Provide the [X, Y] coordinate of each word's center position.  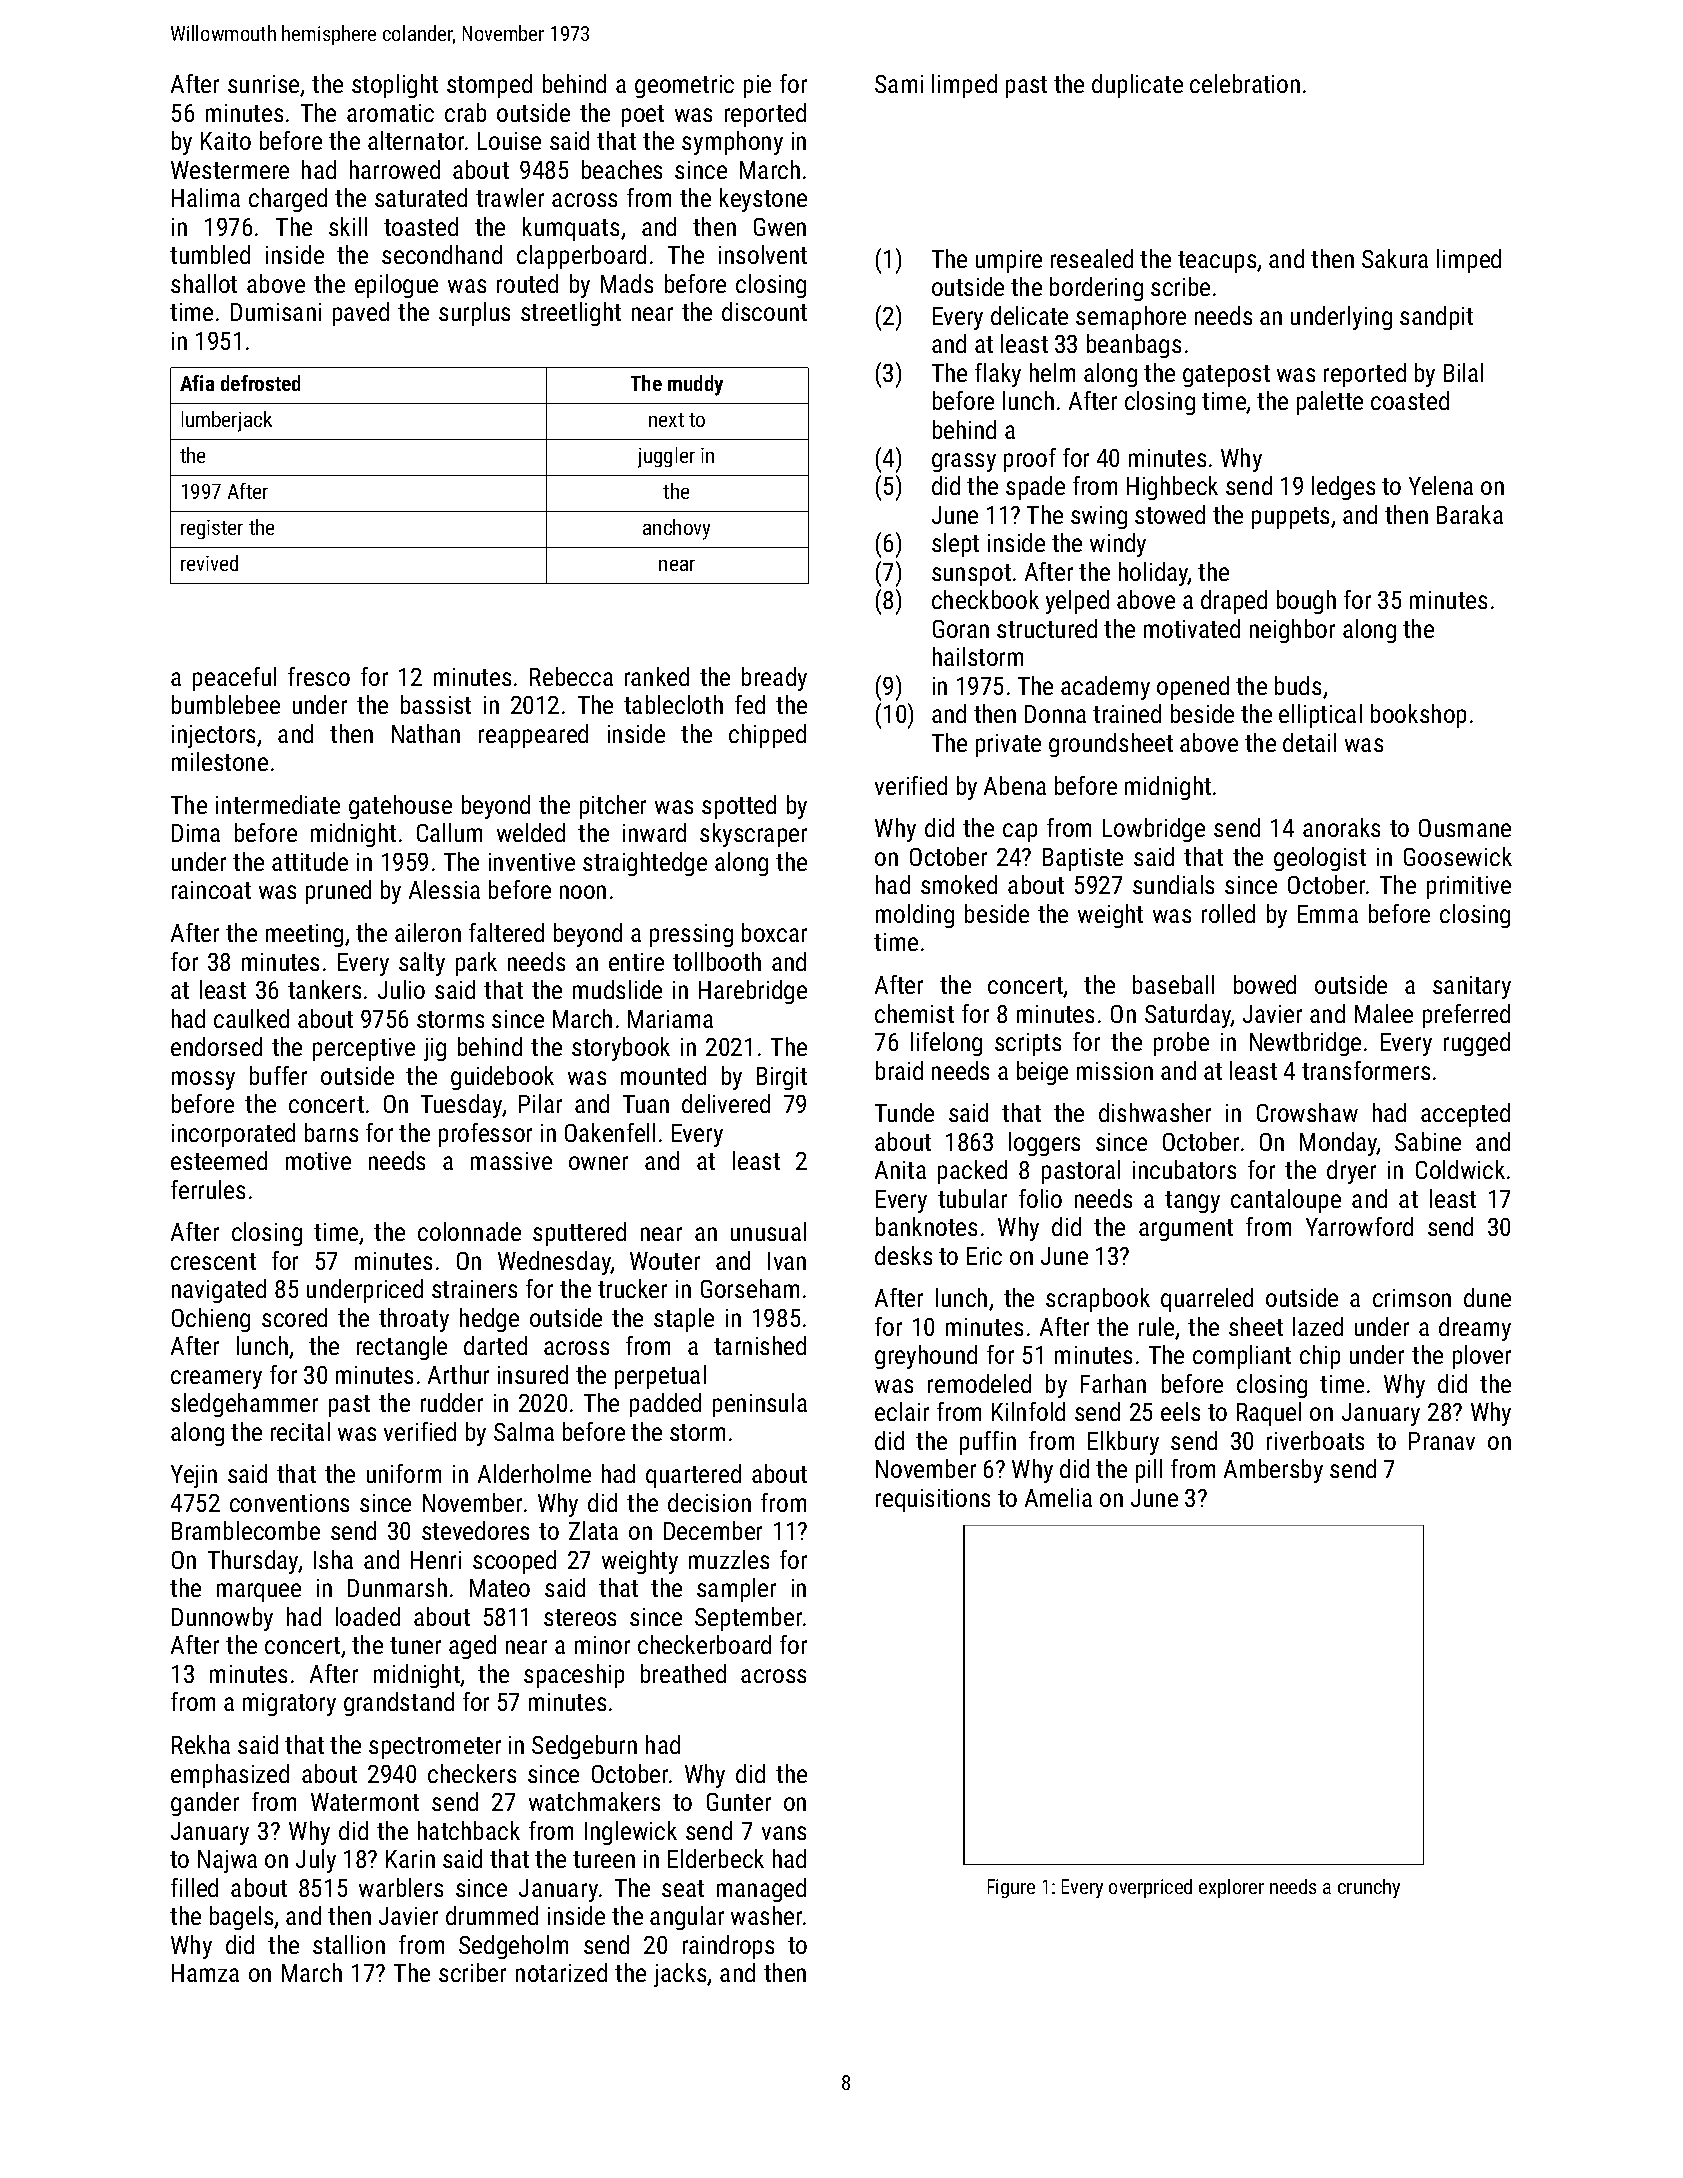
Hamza [205, 1973]
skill [348, 226]
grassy [964, 462]
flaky [998, 375]
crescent [213, 1261]
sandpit [1436, 318]
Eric [984, 1256]
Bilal [1463, 372]
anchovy [676, 529]
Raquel [1269, 1414]
